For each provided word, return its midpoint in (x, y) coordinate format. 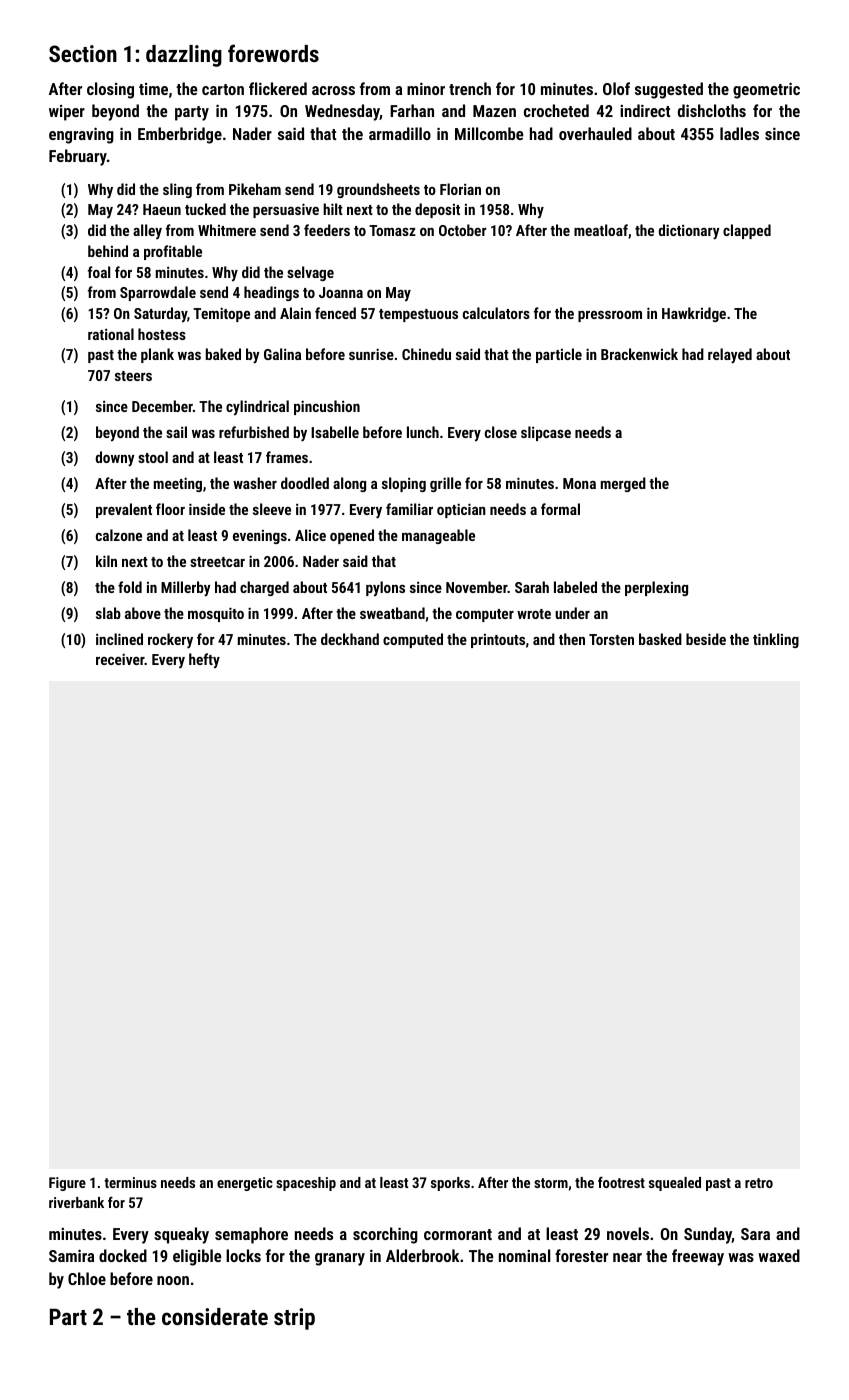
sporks (450, 1184)
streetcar (217, 562)
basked (660, 639)
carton (223, 89)
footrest (621, 1182)
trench (470, 88)
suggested (669, 90)
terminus (130, 1182)
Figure (67, 1184)
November (477, 587)
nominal (524, 1255)
